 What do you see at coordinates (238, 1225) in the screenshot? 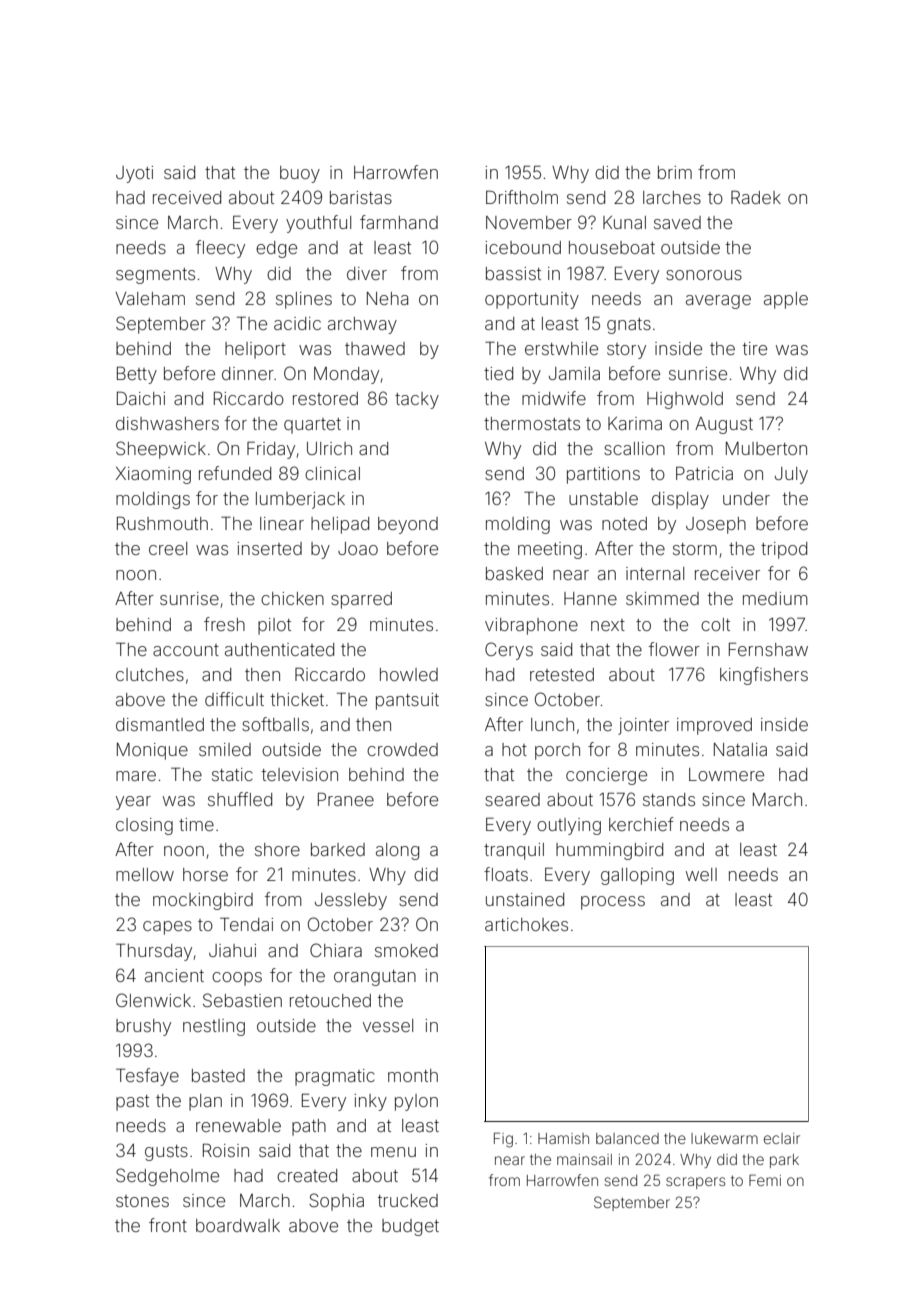
I see `boardwalk` at bounding box center [238, 1225].
